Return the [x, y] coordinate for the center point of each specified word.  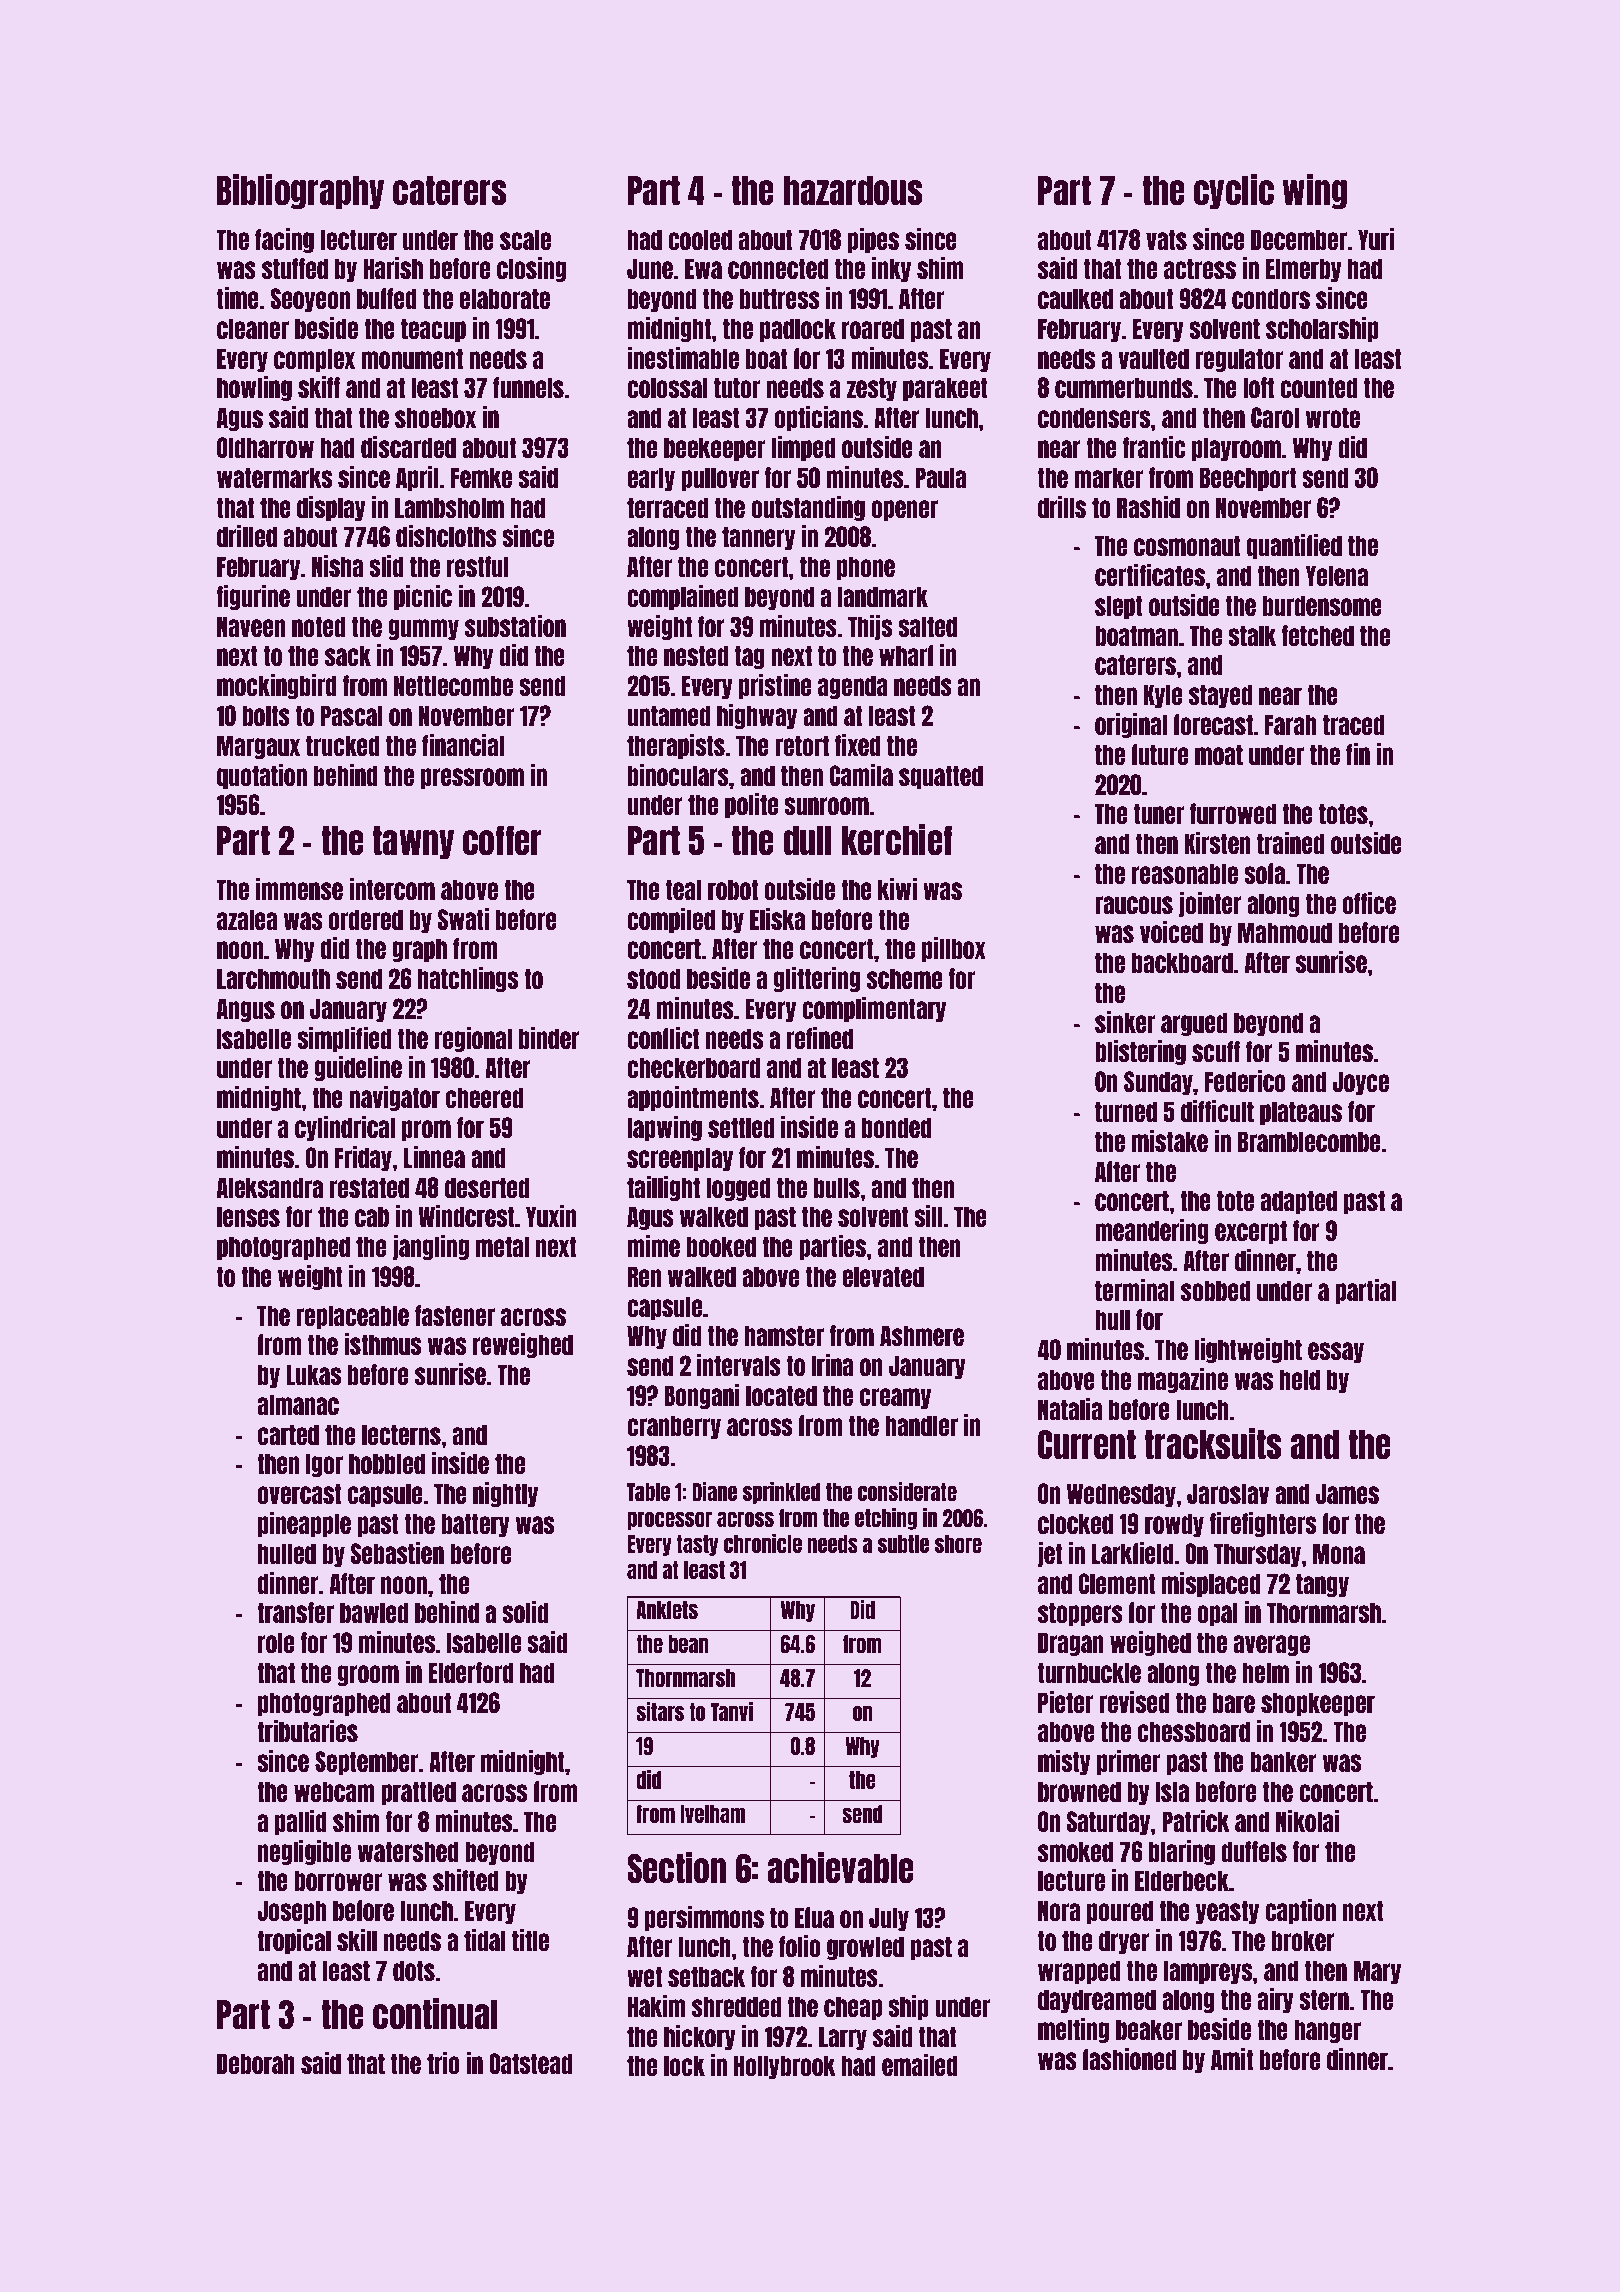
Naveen [251, 626]
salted [927, 626]
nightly [505, 1494]
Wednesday [1121, 1495]
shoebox [435, 417]
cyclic [1234, 191]
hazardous [853, 190]
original [1131, 725]
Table [648, 1492]
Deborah [256, 2063]
